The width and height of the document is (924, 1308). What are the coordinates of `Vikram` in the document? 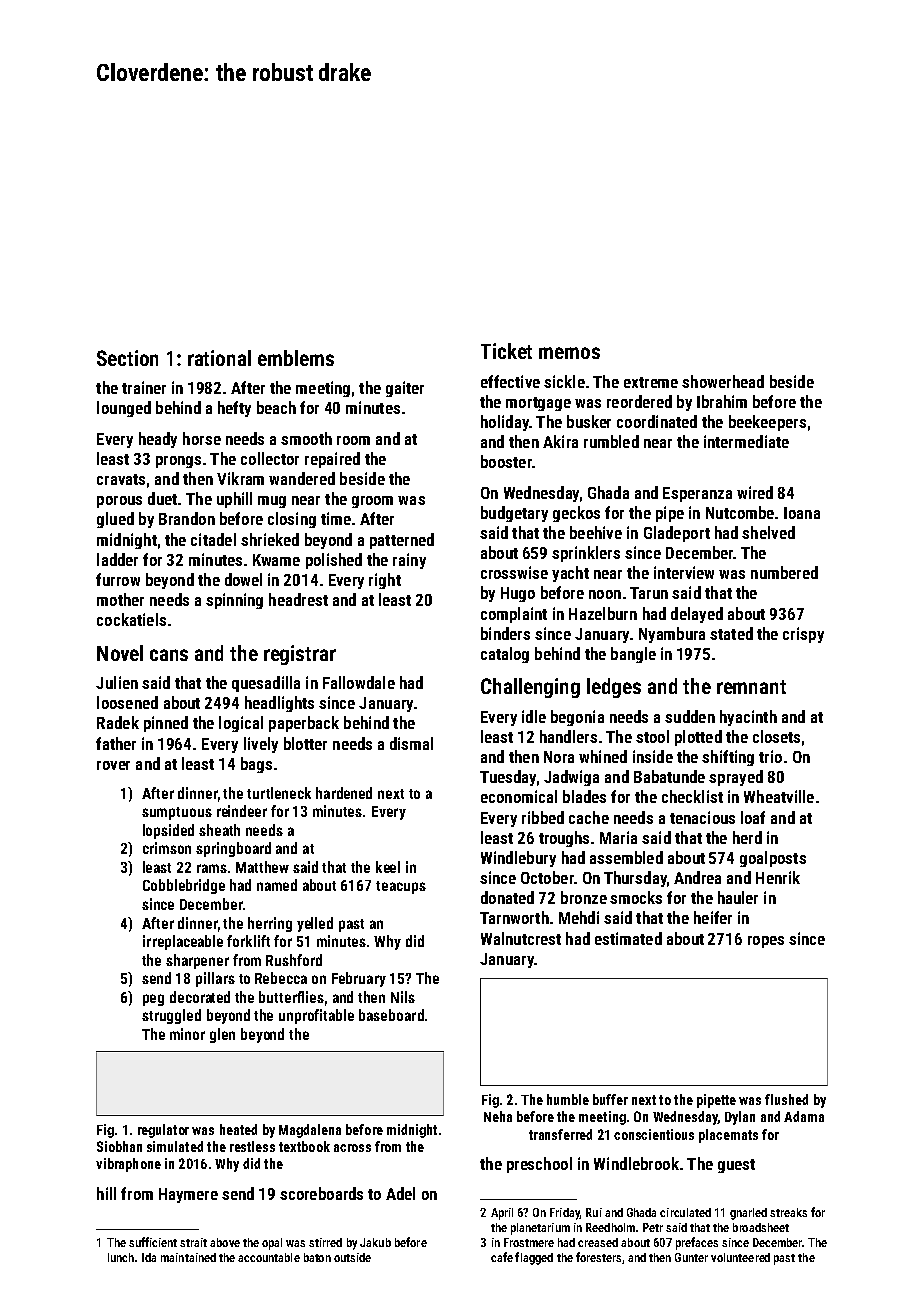 It's located at (240, 478).
